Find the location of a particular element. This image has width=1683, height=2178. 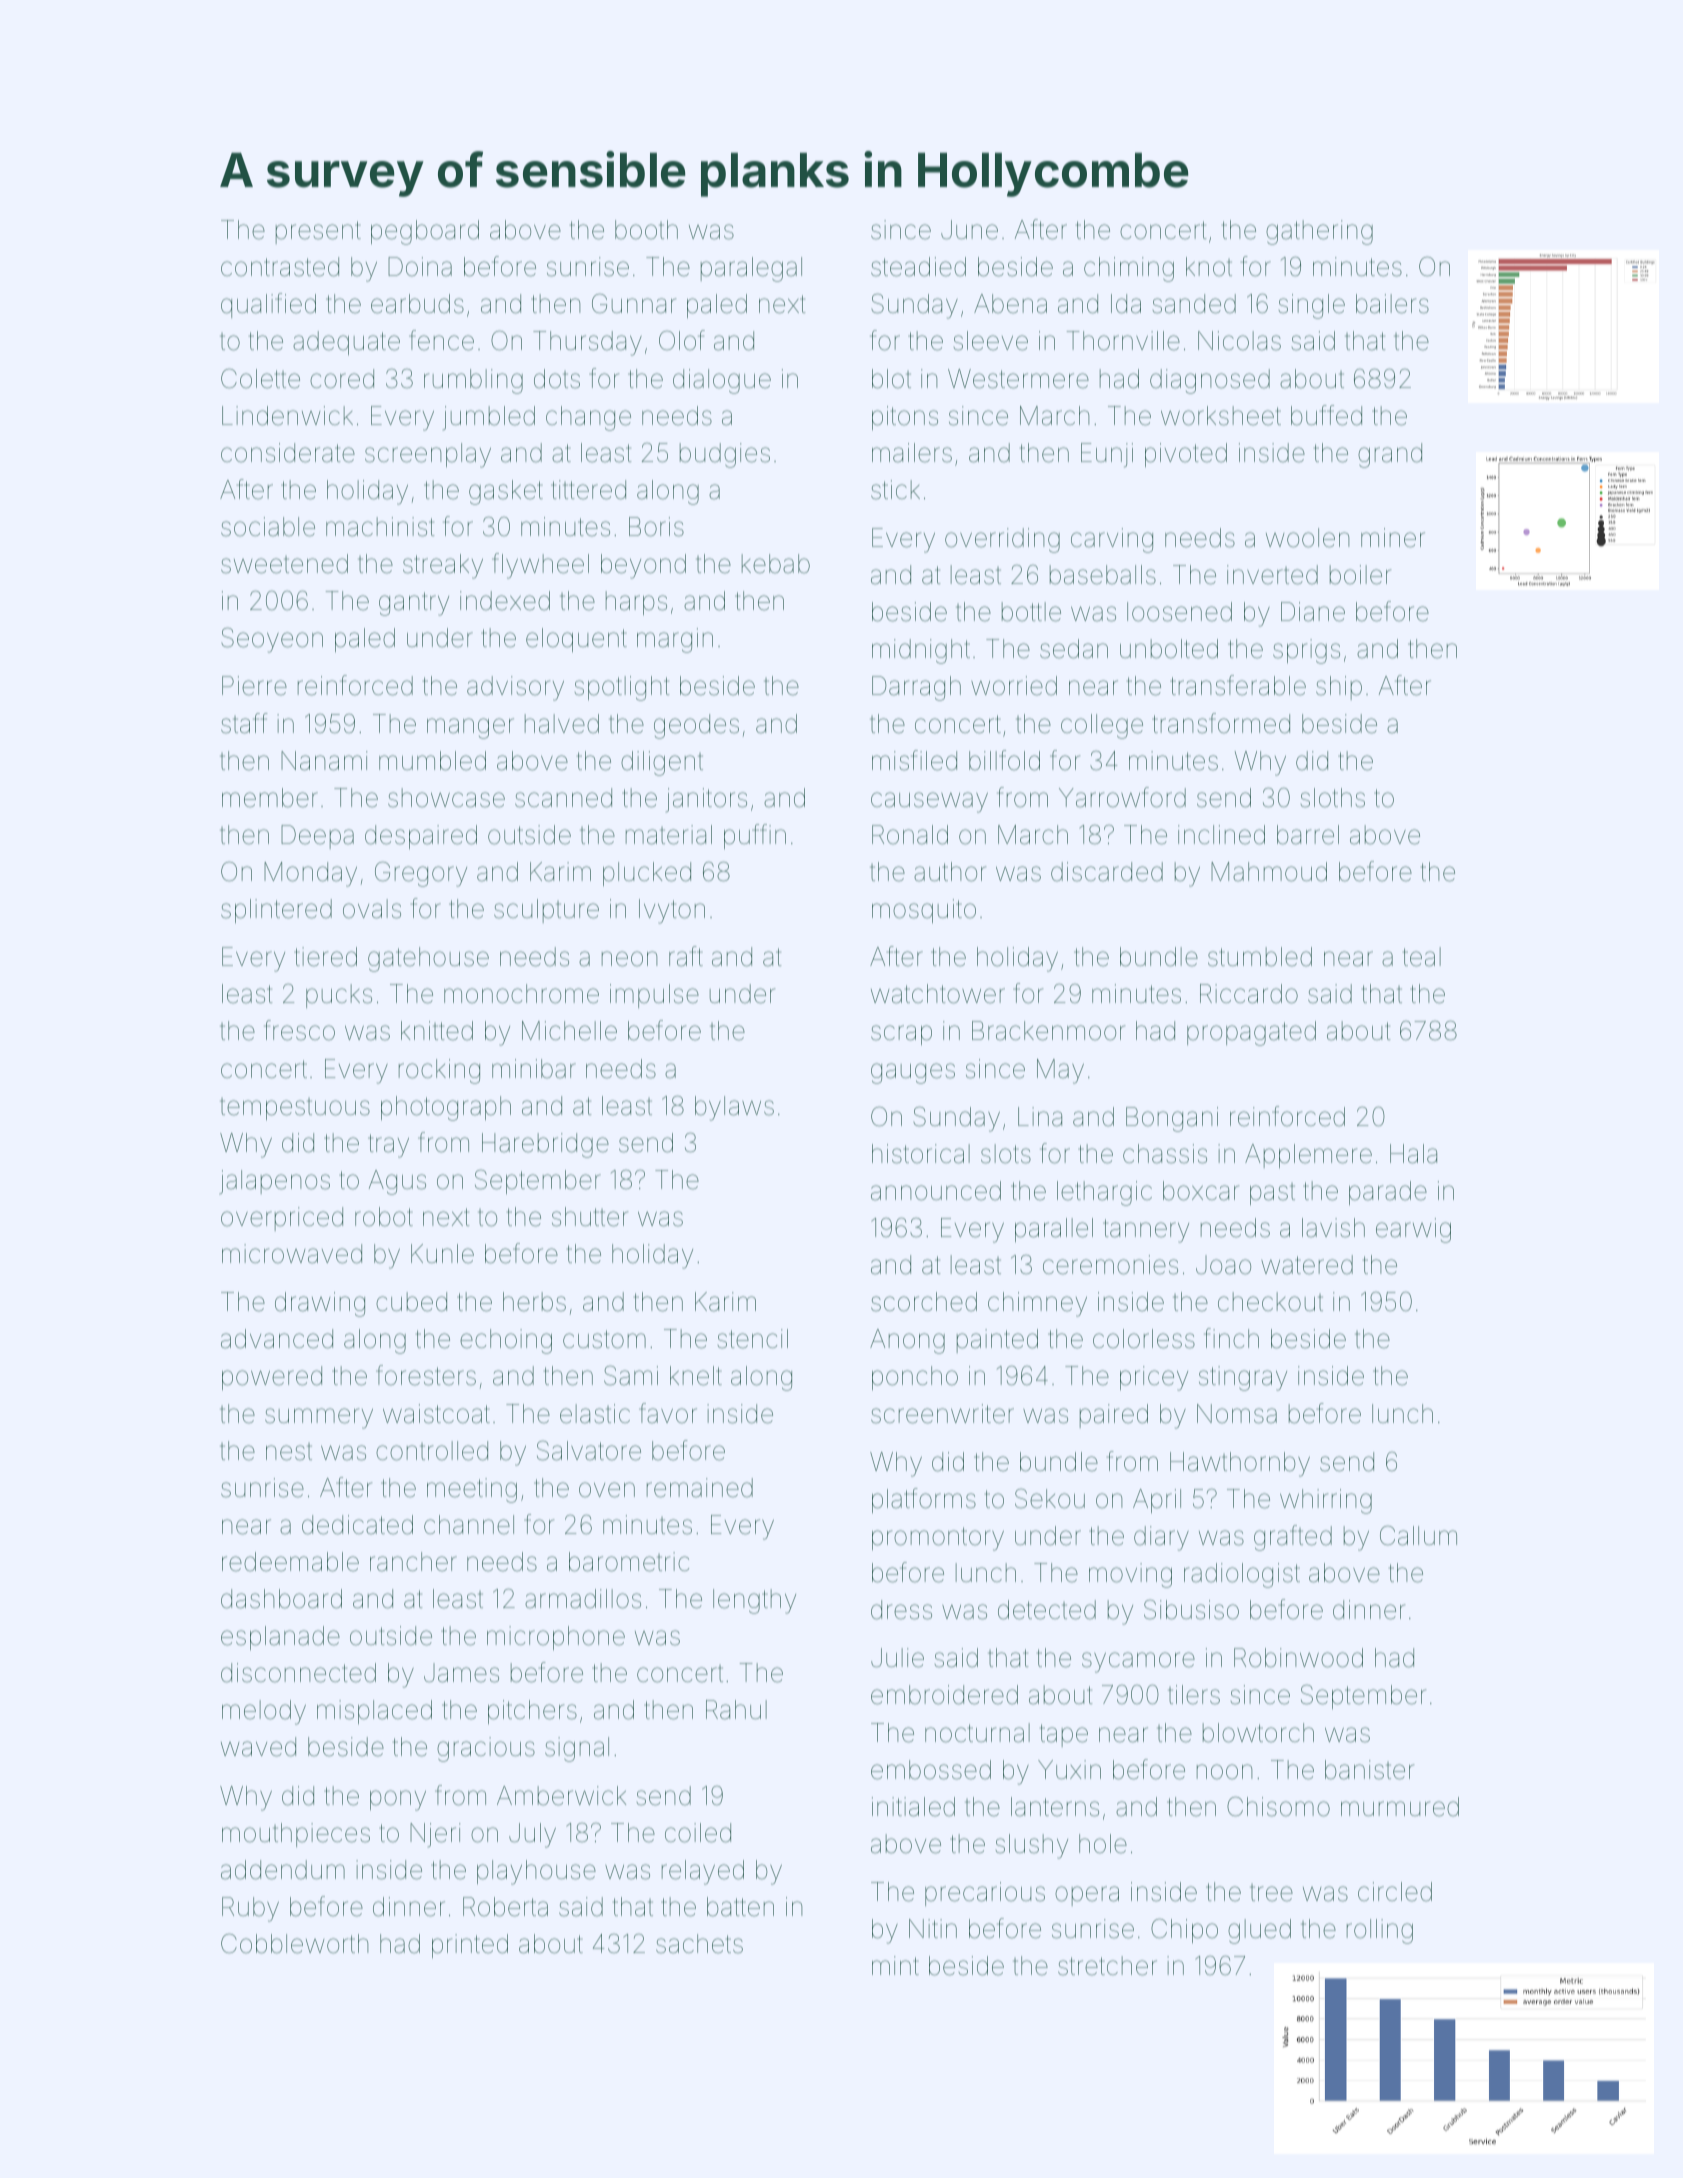

gathering is located at coordinates (1319, 232).
